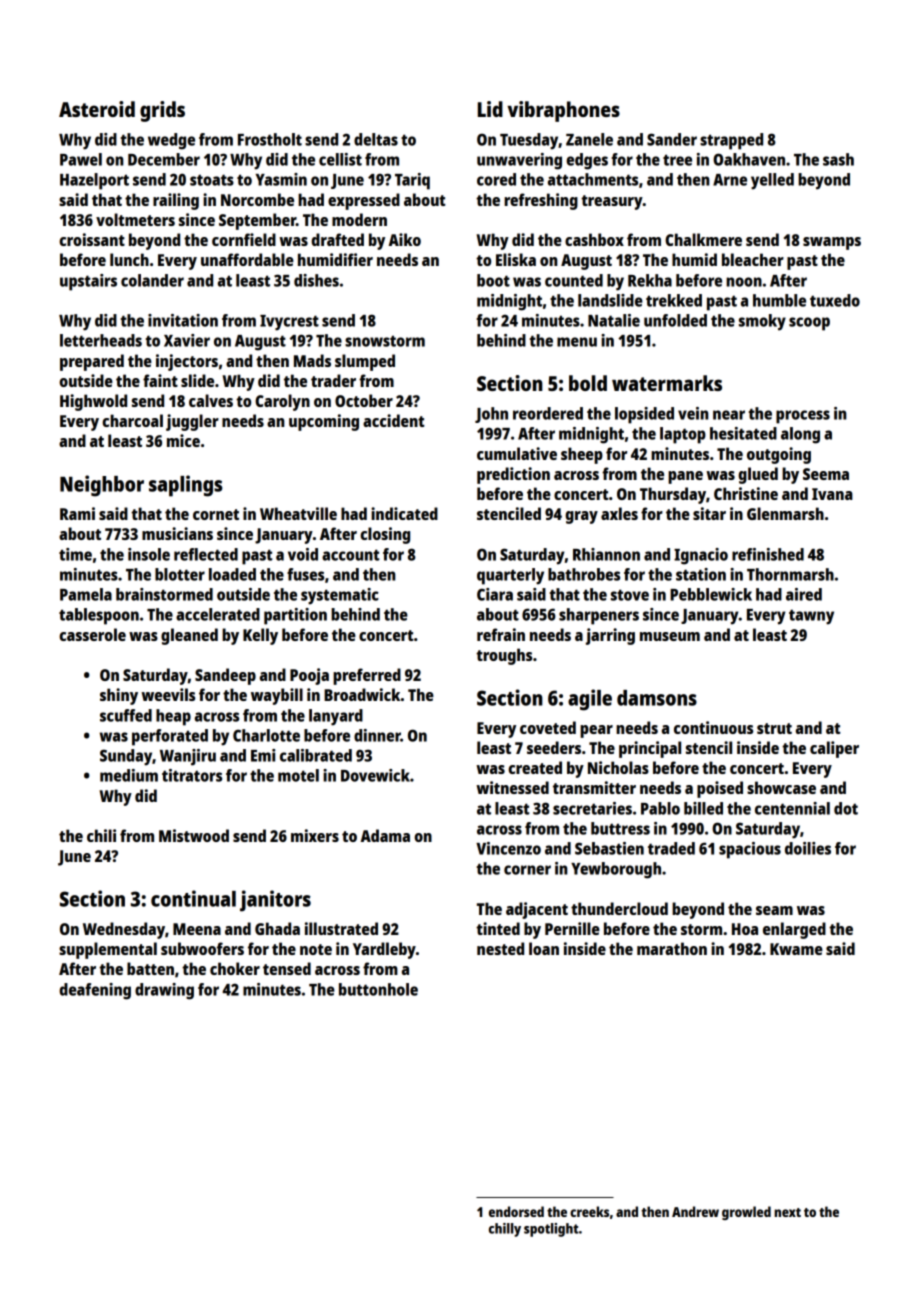 This screenshot has height=1314, width=924. I want to click on insole, so click(149, 554).
